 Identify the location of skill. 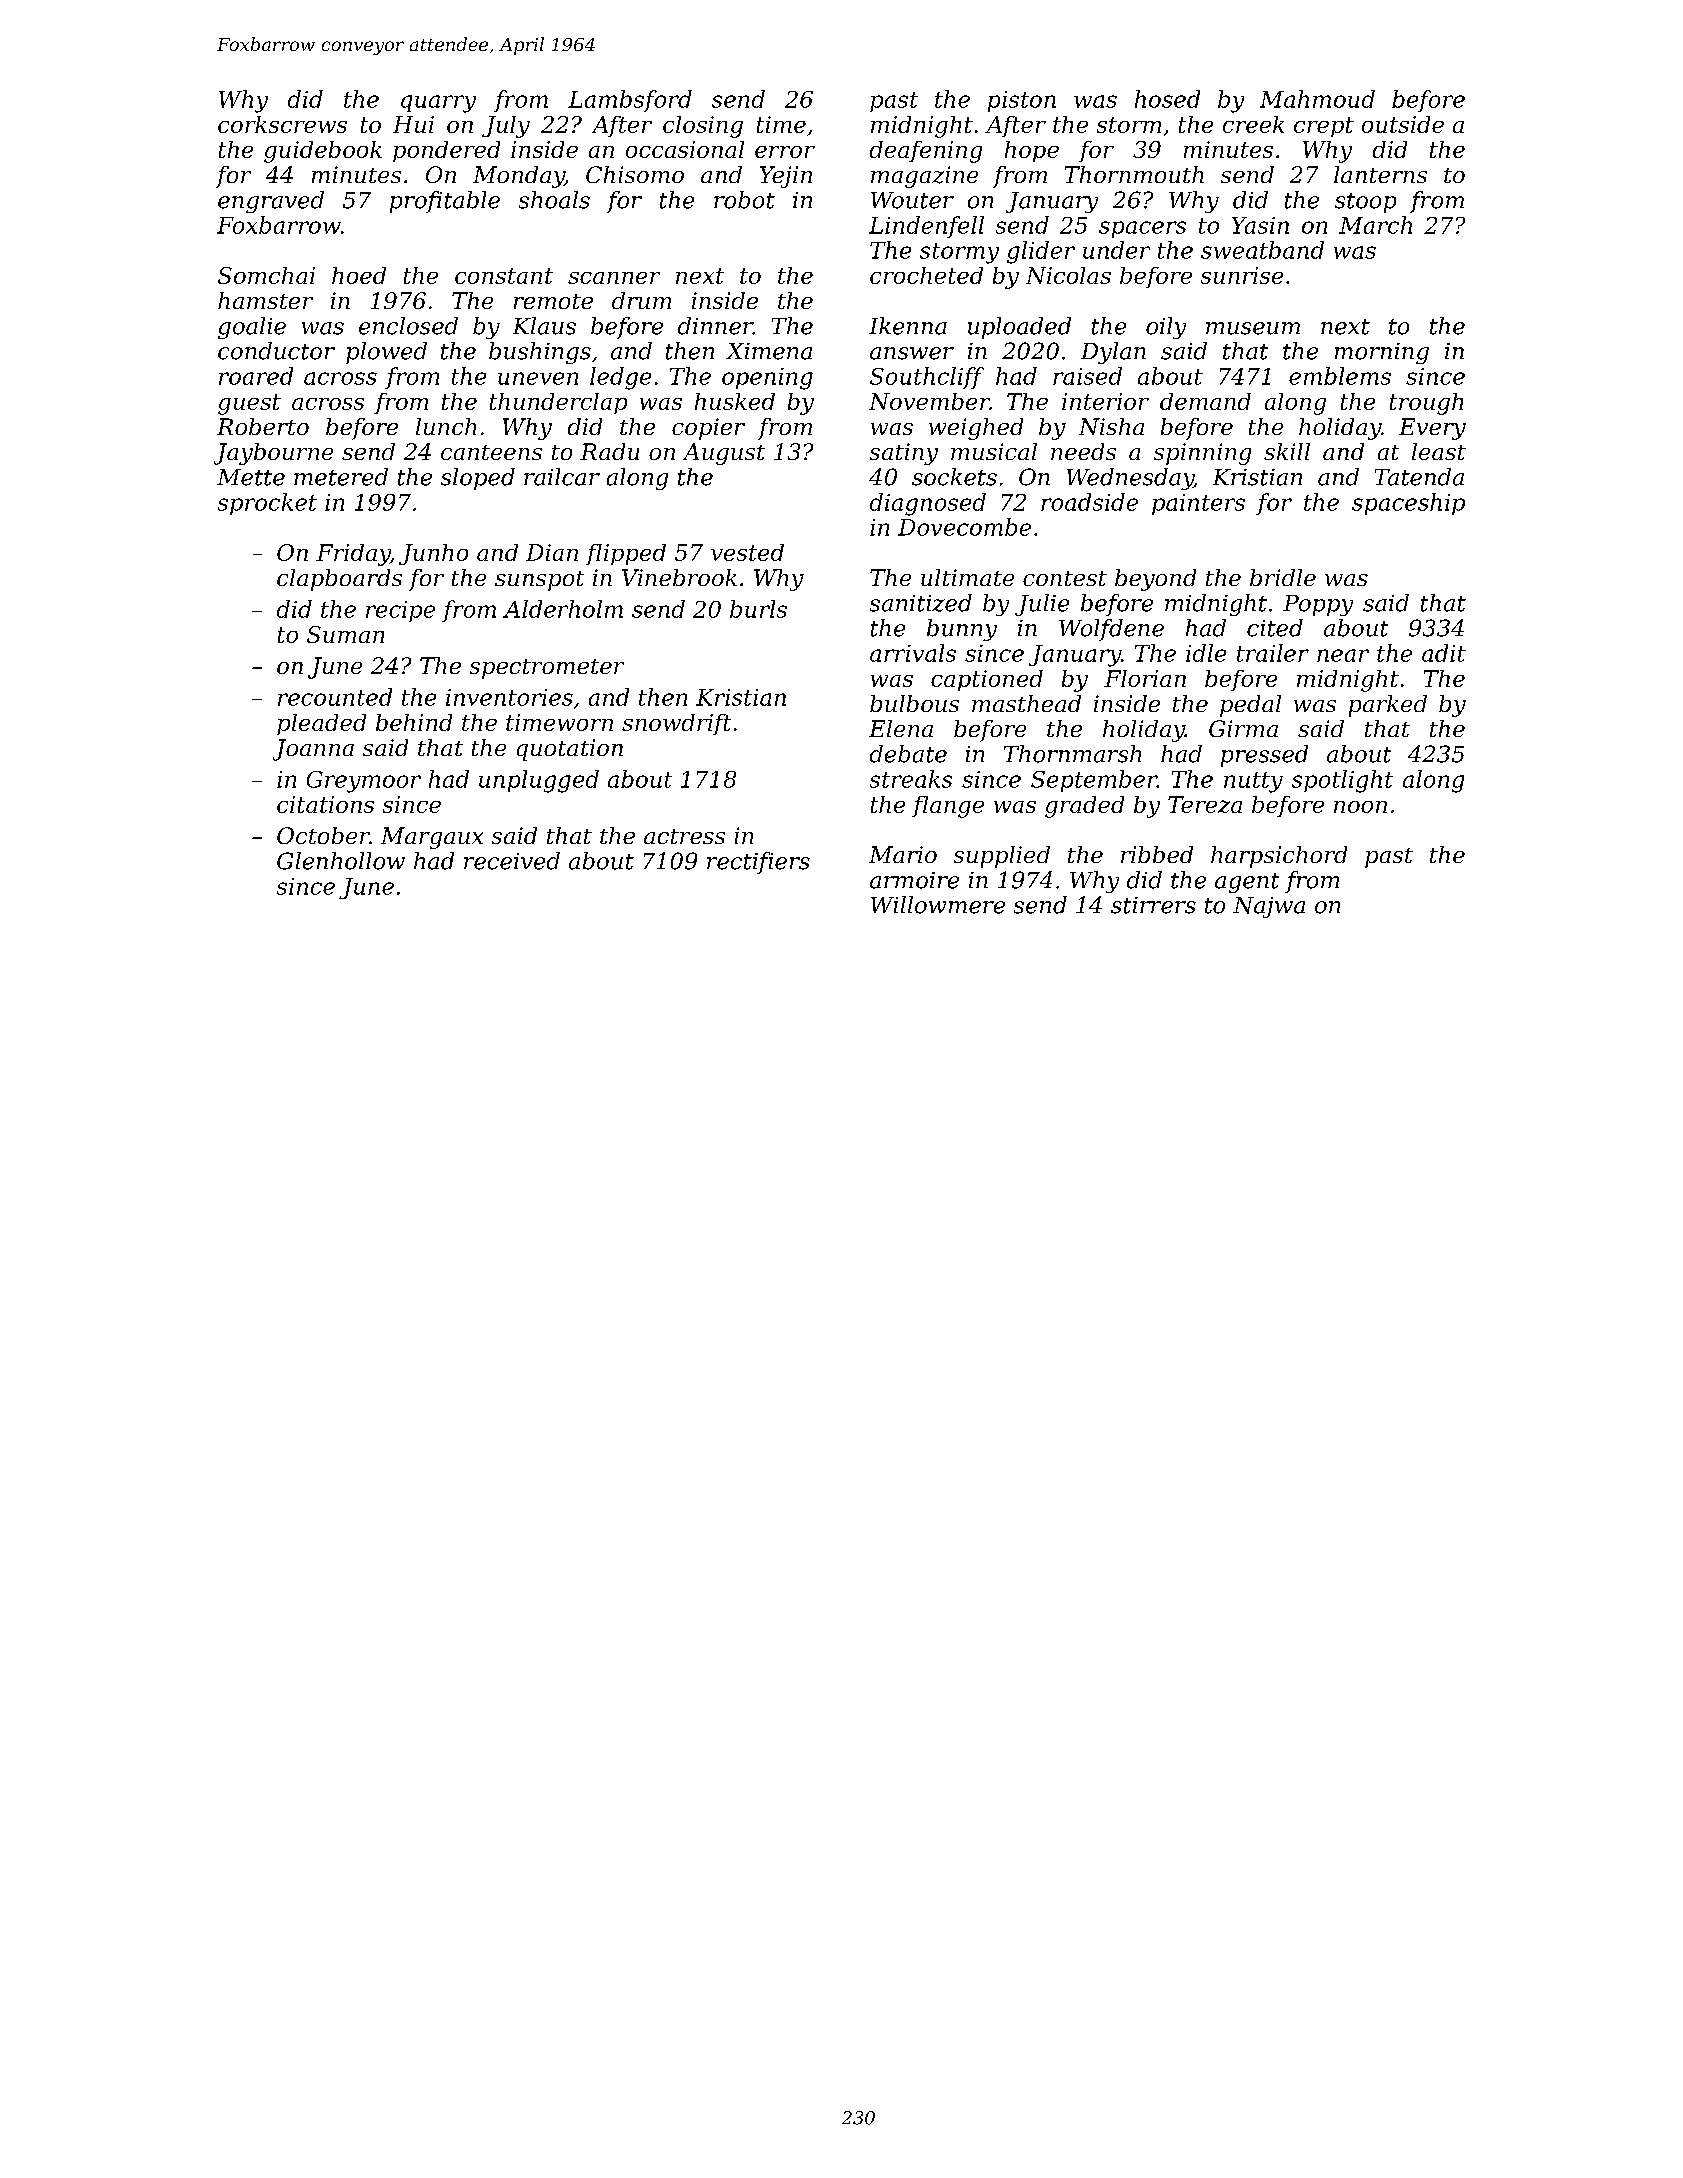
(1287, 451).
